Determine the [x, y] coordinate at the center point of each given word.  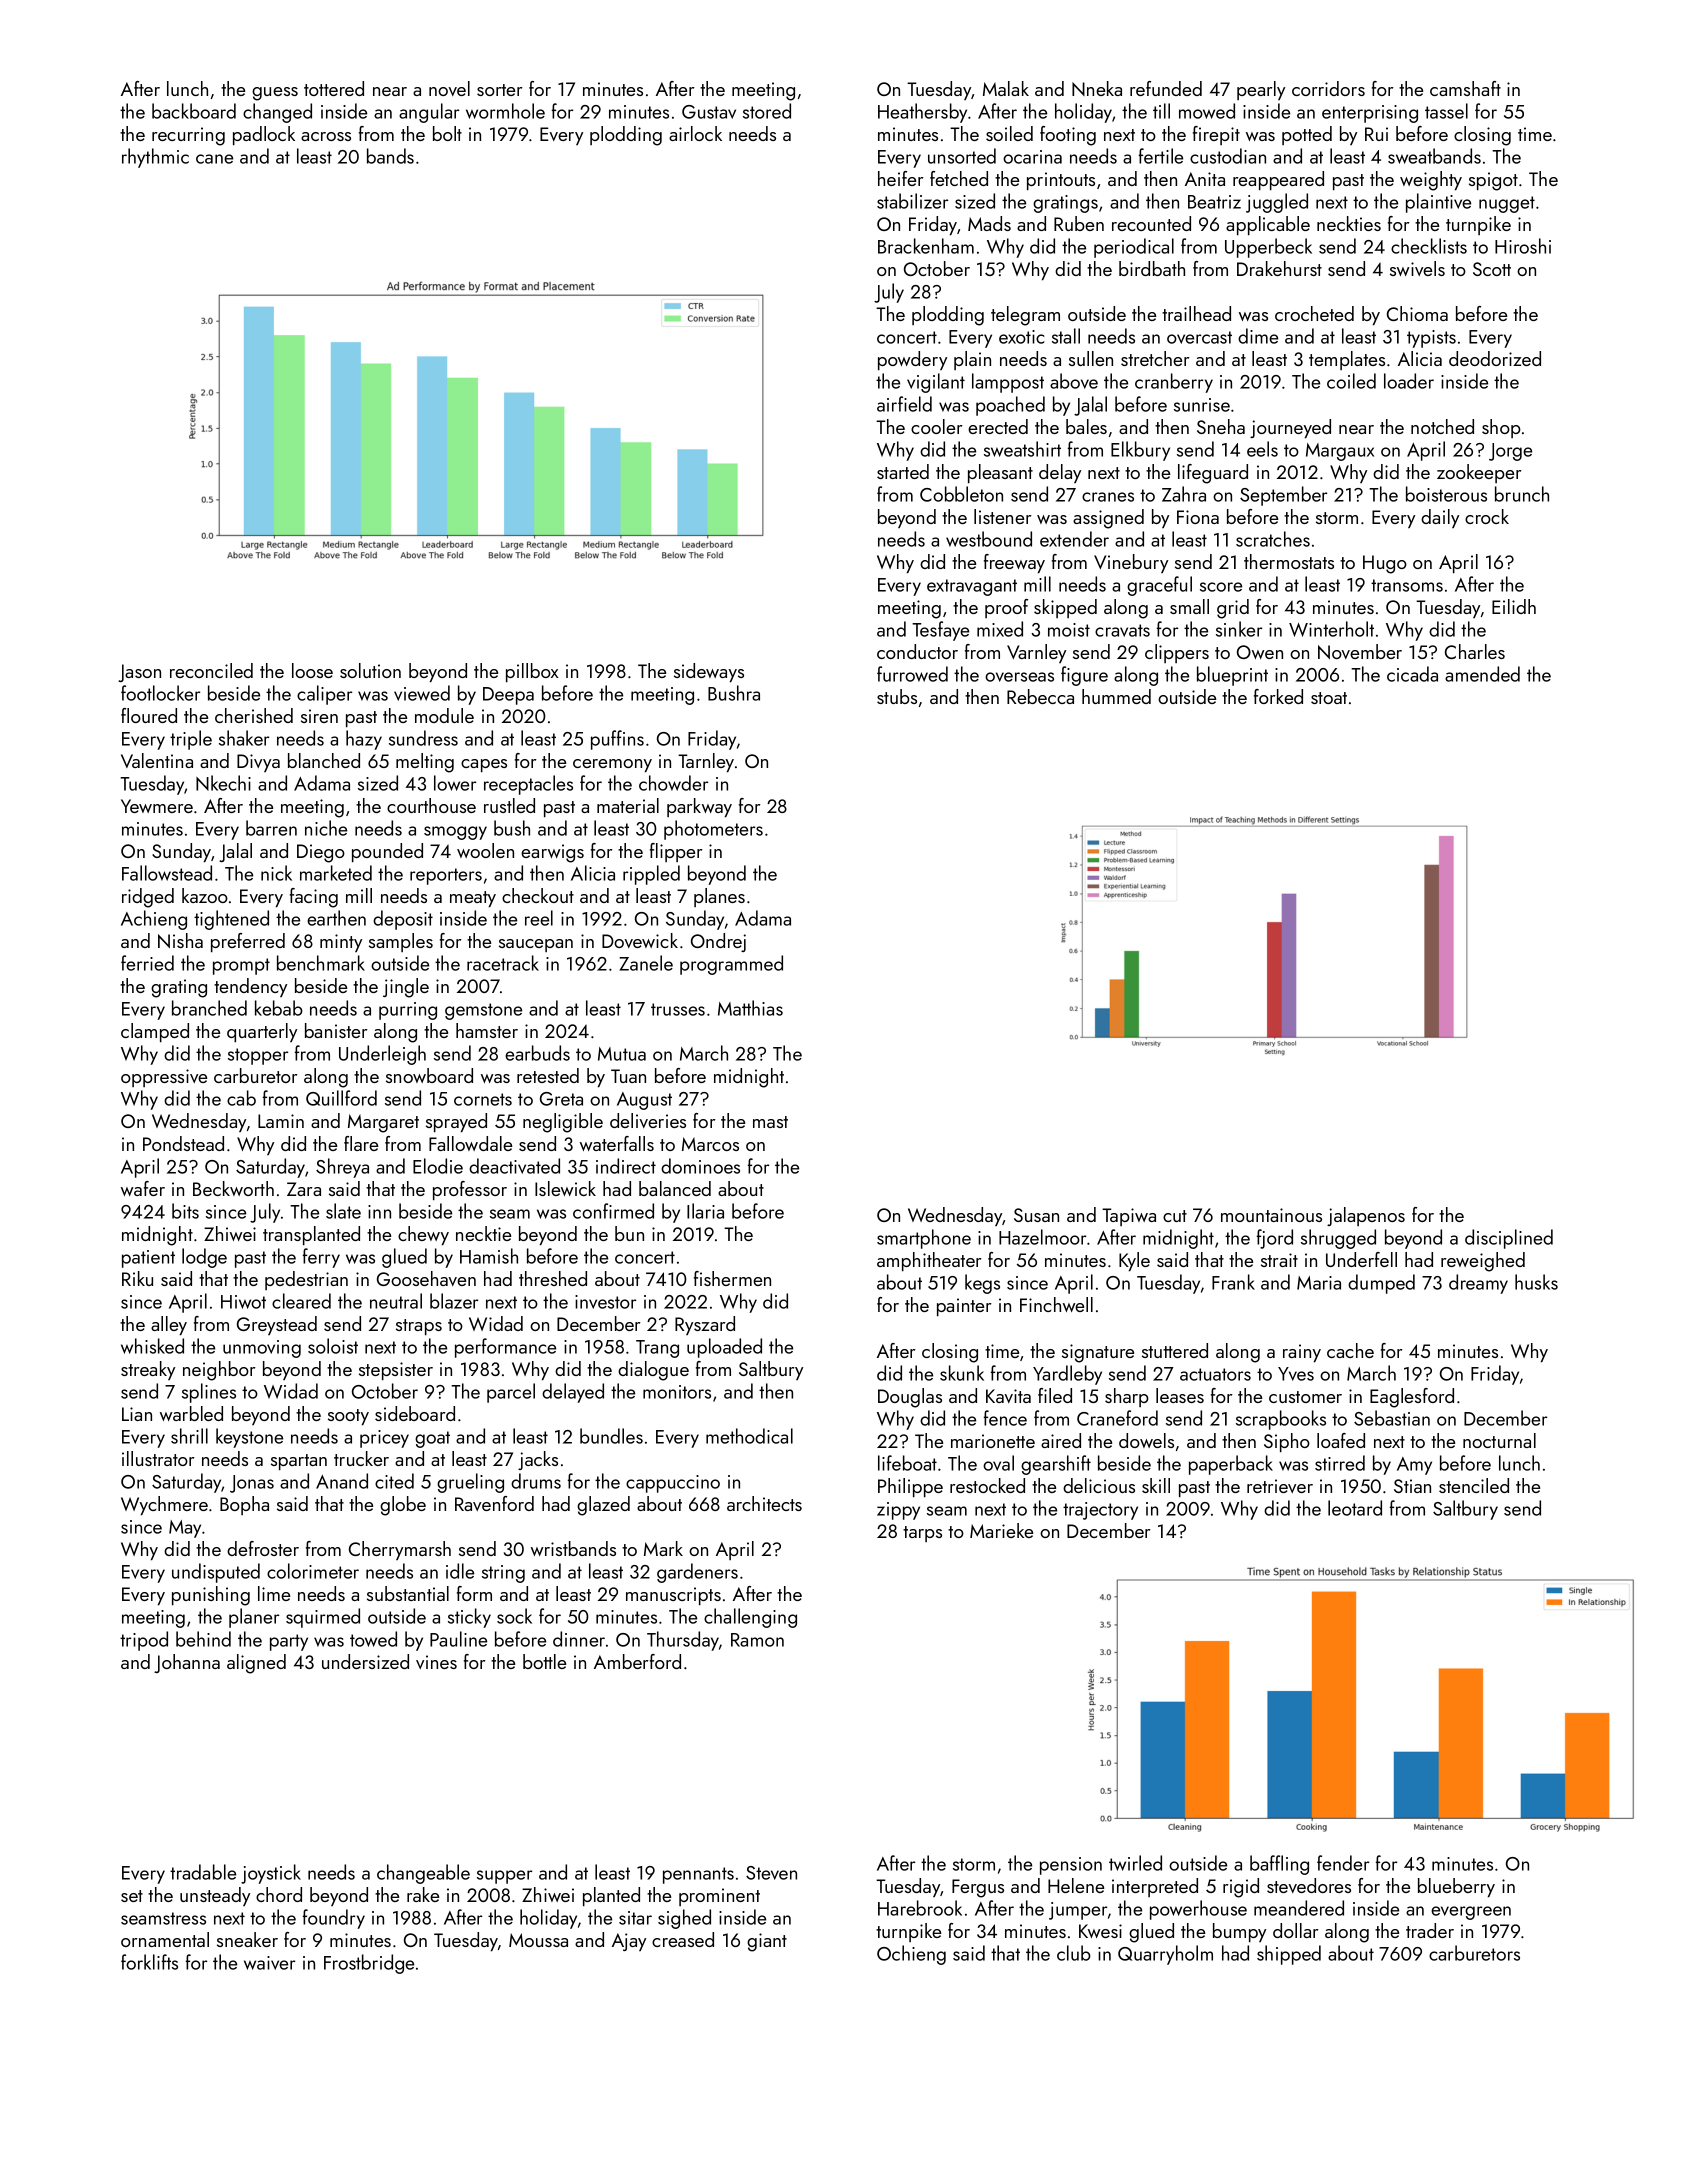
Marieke [1001, 1530]
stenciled [1474, 1485]
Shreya [342, 1168]
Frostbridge [369, 1964]
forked [1278, 696]
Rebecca [1040, 696]
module [444, 715]
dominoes [700, 1166]
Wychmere [164, 1505]
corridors [1328, 88]
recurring [188, 136]
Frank [1233, 1282]
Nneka [1097, 88]
